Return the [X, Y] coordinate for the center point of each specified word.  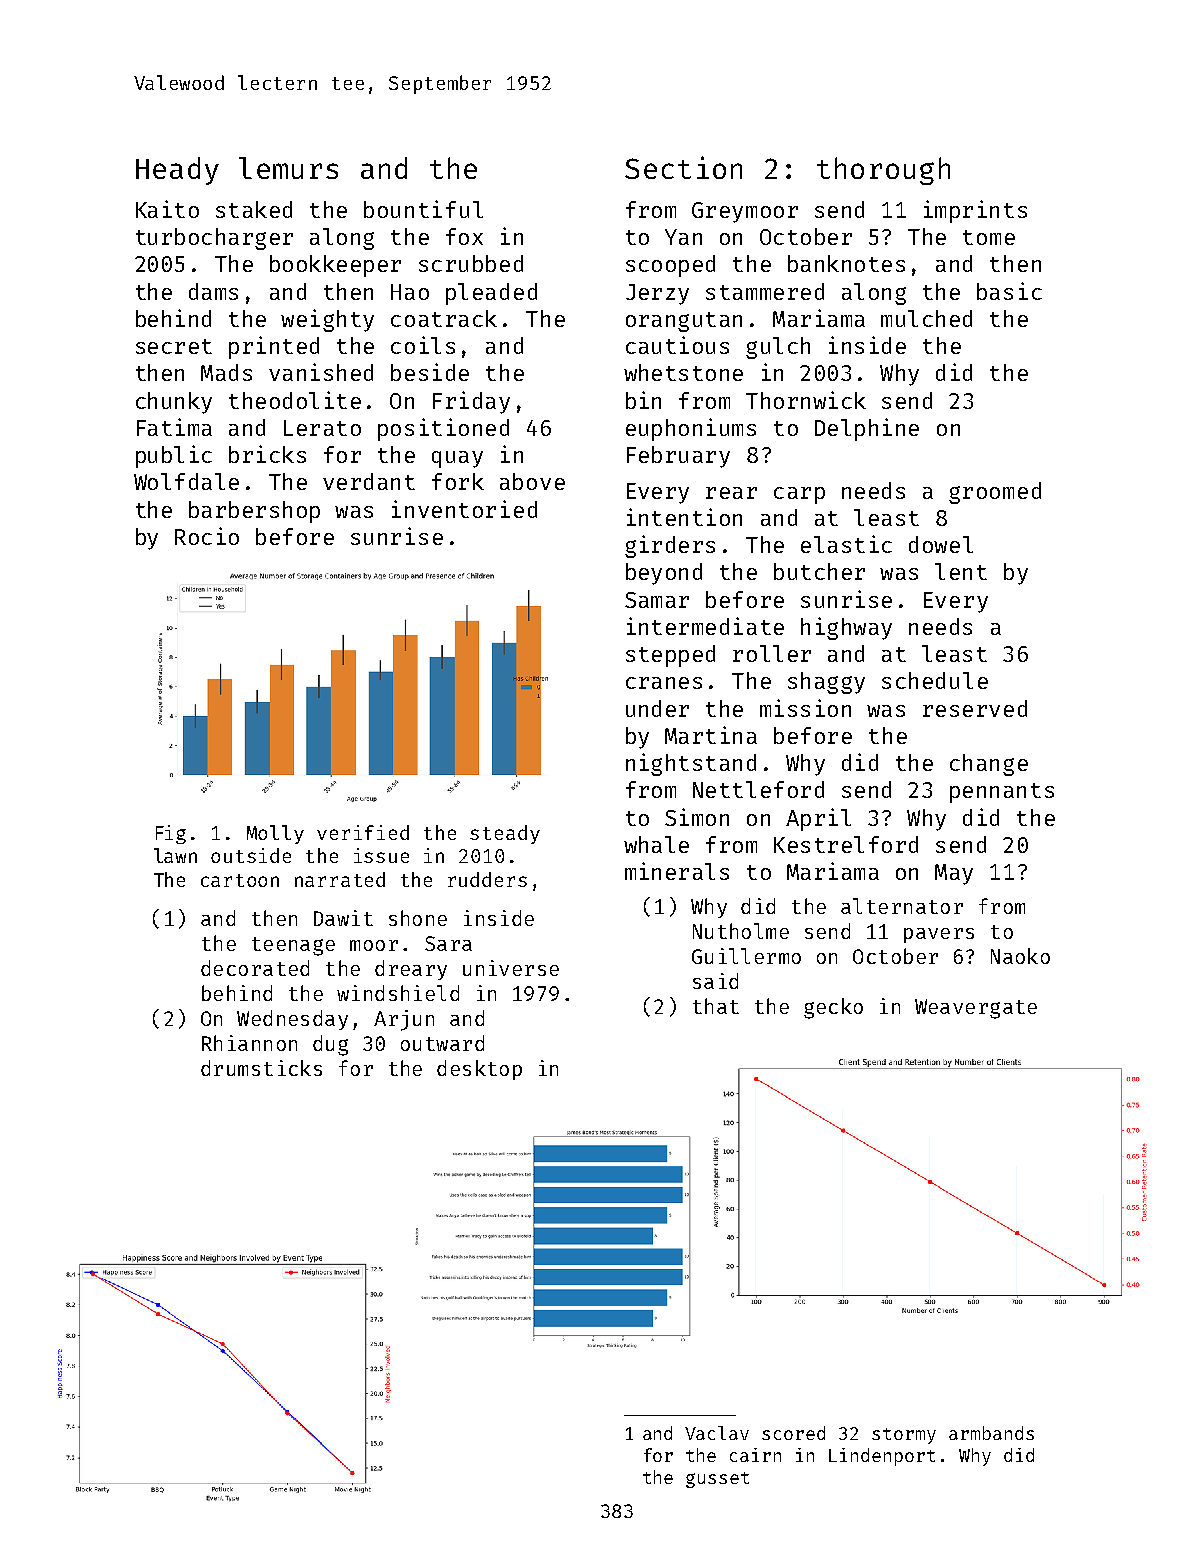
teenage [293, 946]
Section [683, 167]
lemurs [288, 168]
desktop [479, 1070]
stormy [904, 1436]
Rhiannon [249, 1043]
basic [1009, 291]
